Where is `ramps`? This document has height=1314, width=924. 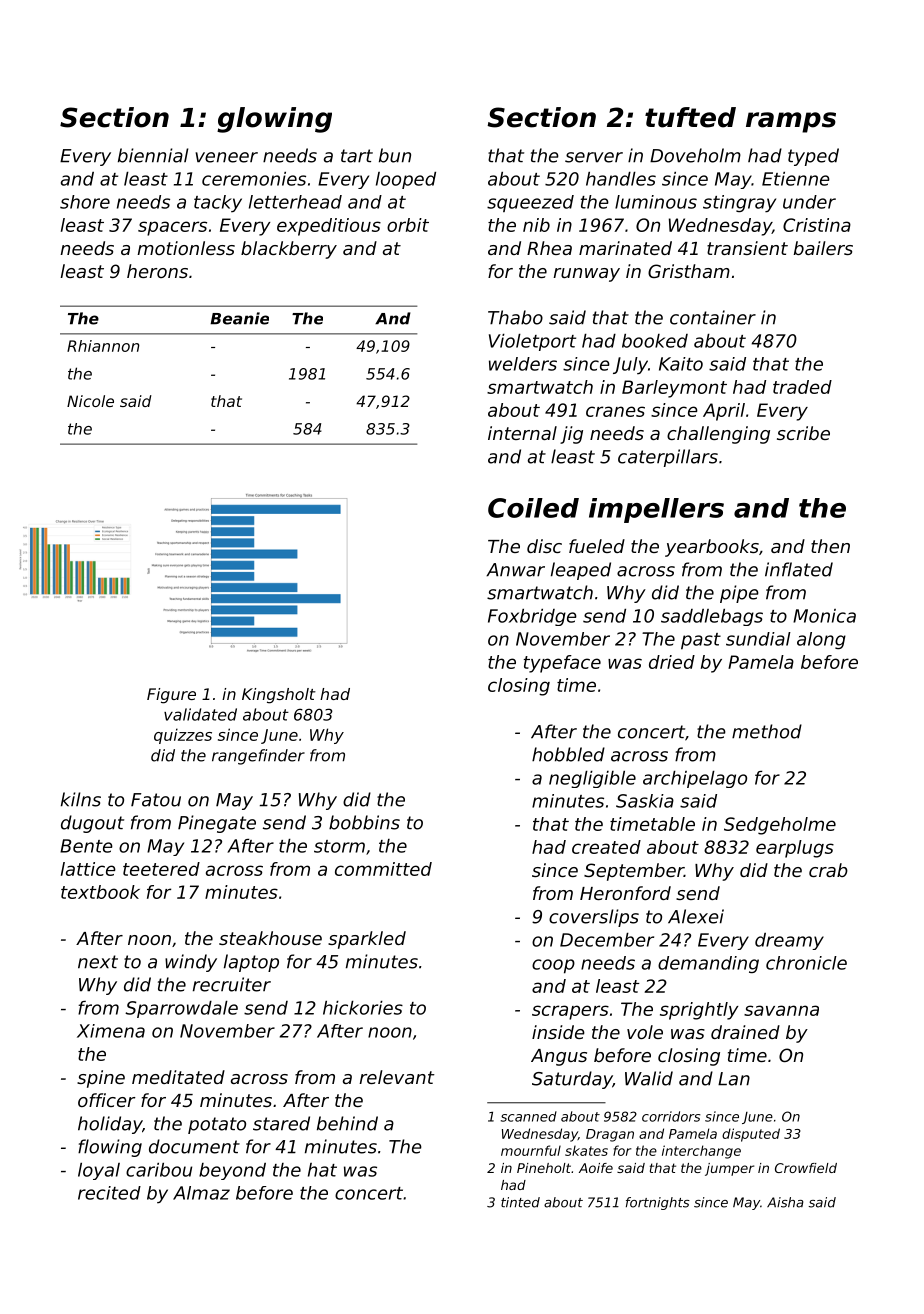
ramps is located at coordinates (791, 122).
